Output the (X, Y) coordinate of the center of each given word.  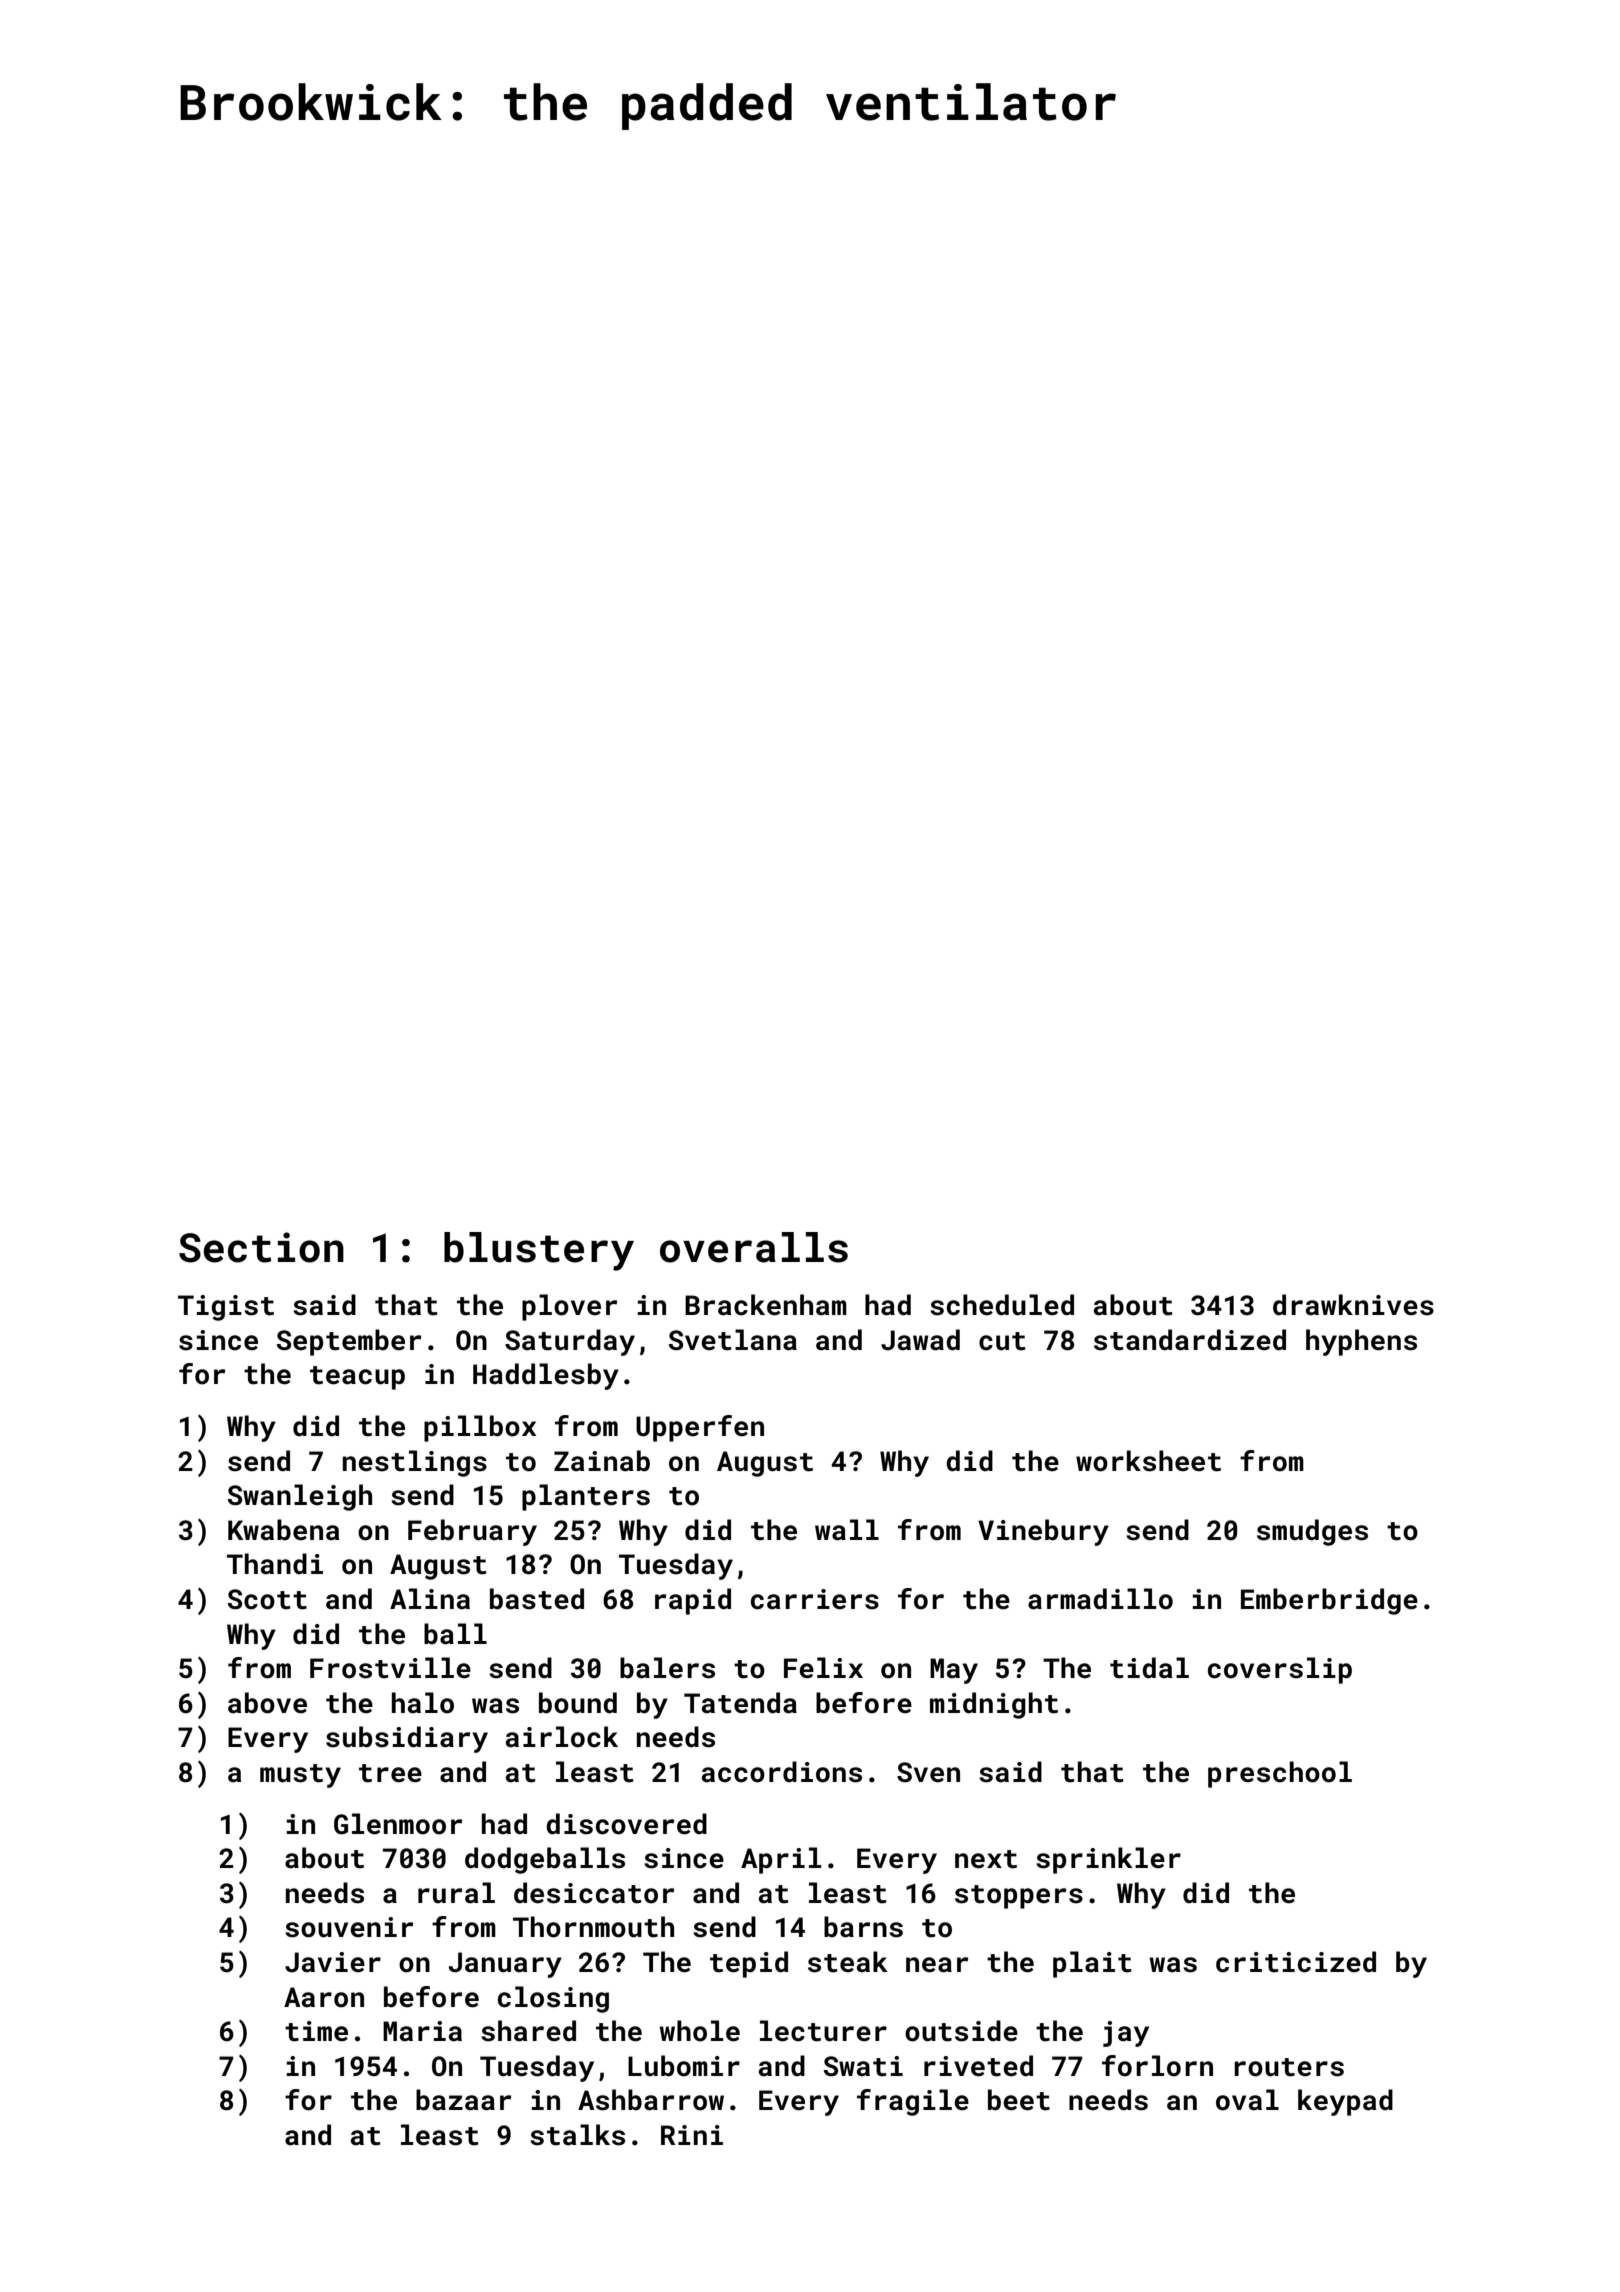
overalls (754, 1247)
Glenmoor (398, 1824)
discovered (626, 1824)
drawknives (1353, 1305)
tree (390, 1773)
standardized (1190, 1340)
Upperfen (700, 1428)
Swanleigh (300, 1497)
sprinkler (1108, 1860)
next (986, 1859)
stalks (577, 2135)
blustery (539, 1251)
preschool (1280, 1774)
